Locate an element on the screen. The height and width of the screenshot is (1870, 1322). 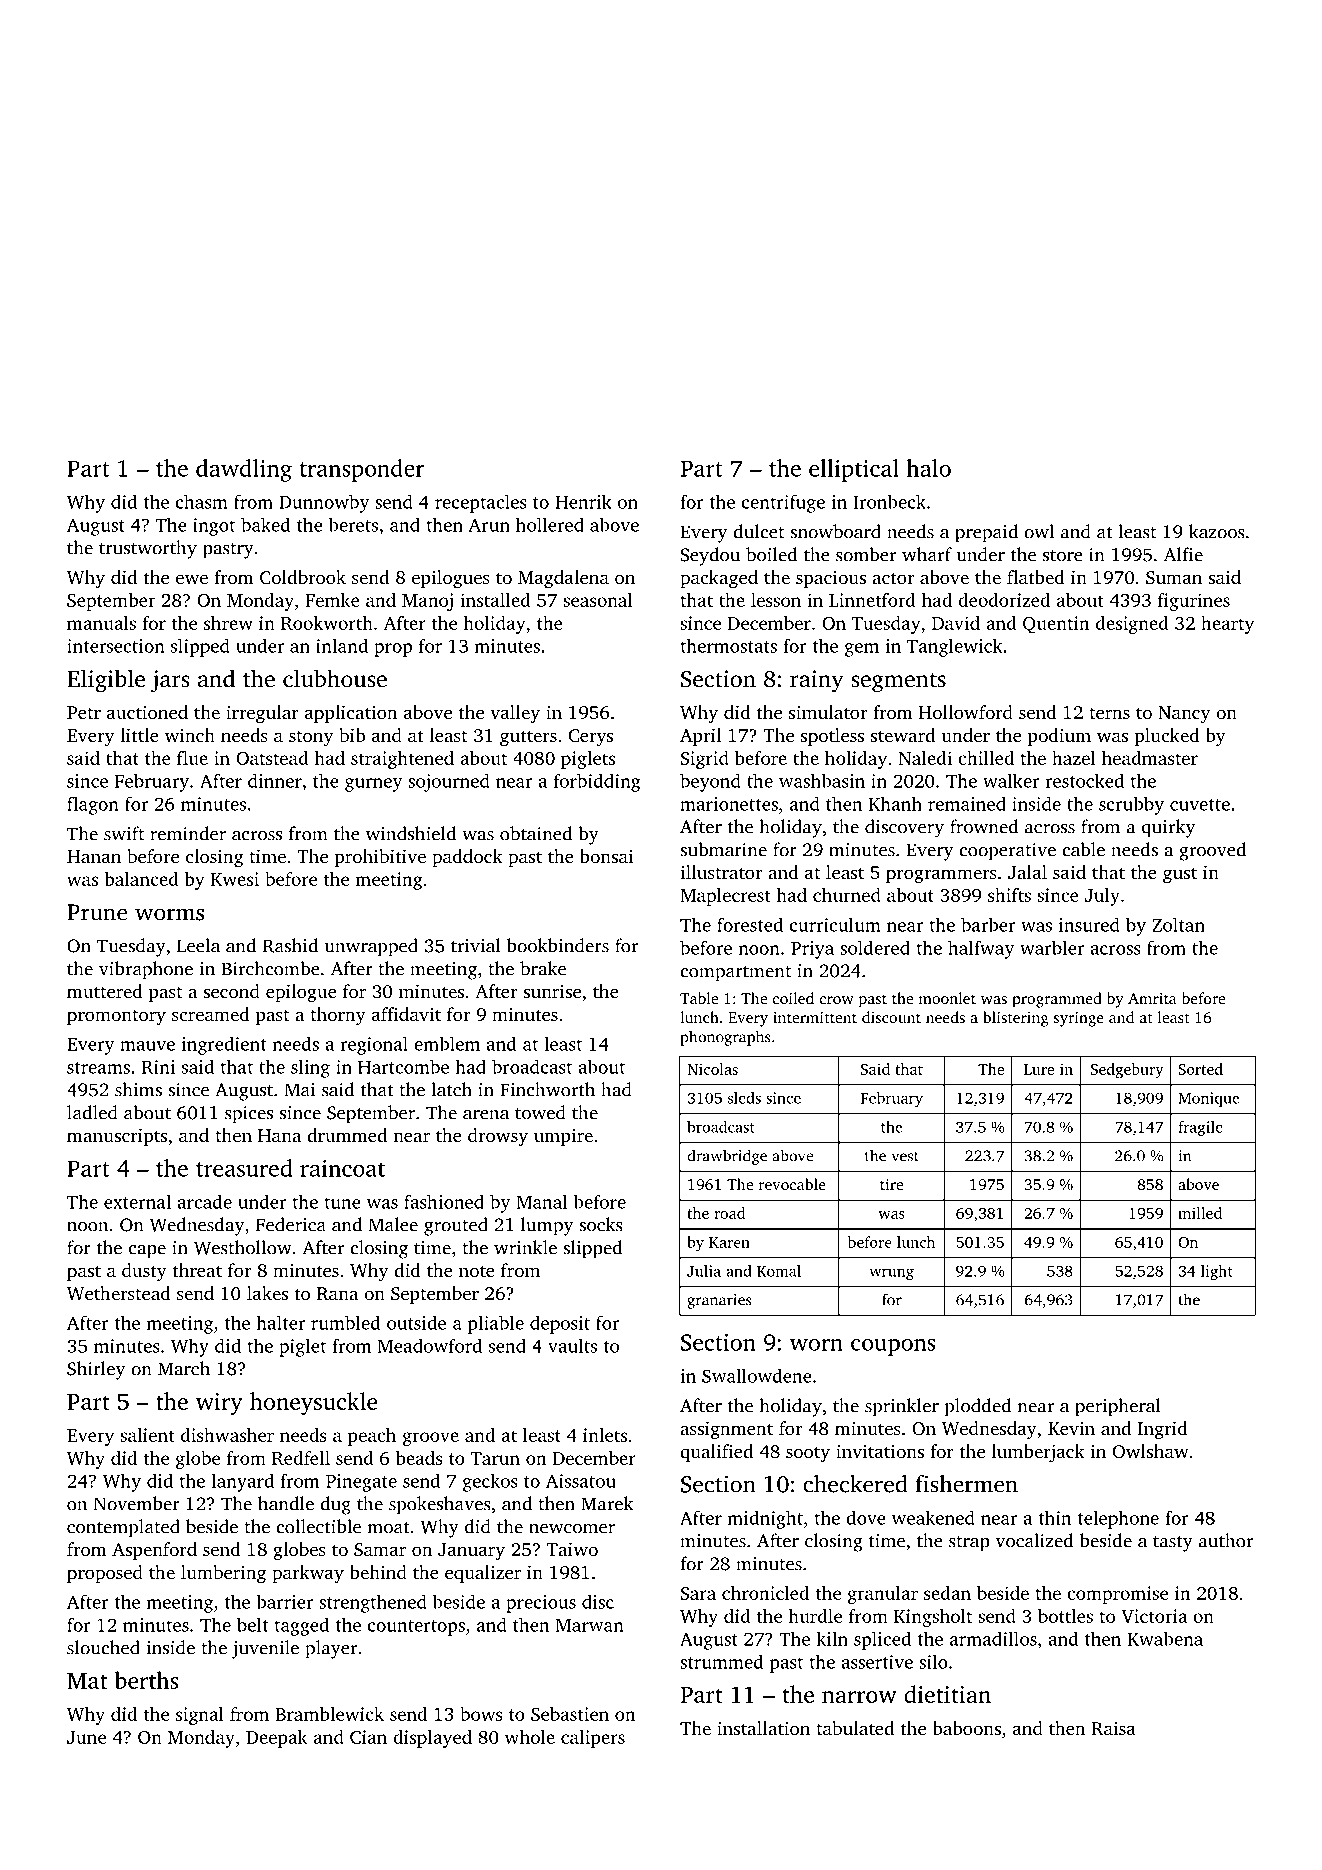
blistering is located at coordinates (1015, 1019).
